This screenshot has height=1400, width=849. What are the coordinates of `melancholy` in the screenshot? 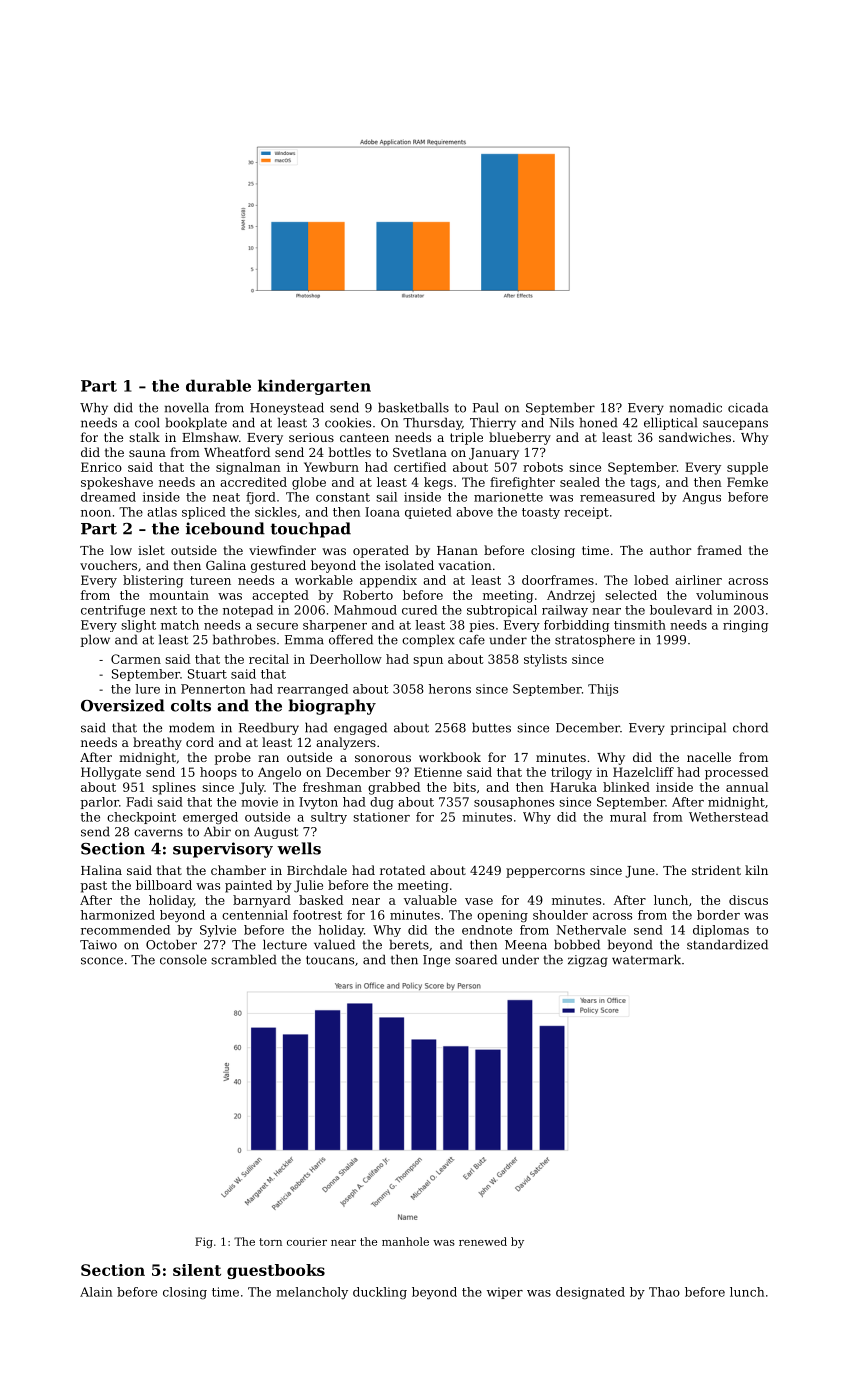 It's located at (312, 1293).
